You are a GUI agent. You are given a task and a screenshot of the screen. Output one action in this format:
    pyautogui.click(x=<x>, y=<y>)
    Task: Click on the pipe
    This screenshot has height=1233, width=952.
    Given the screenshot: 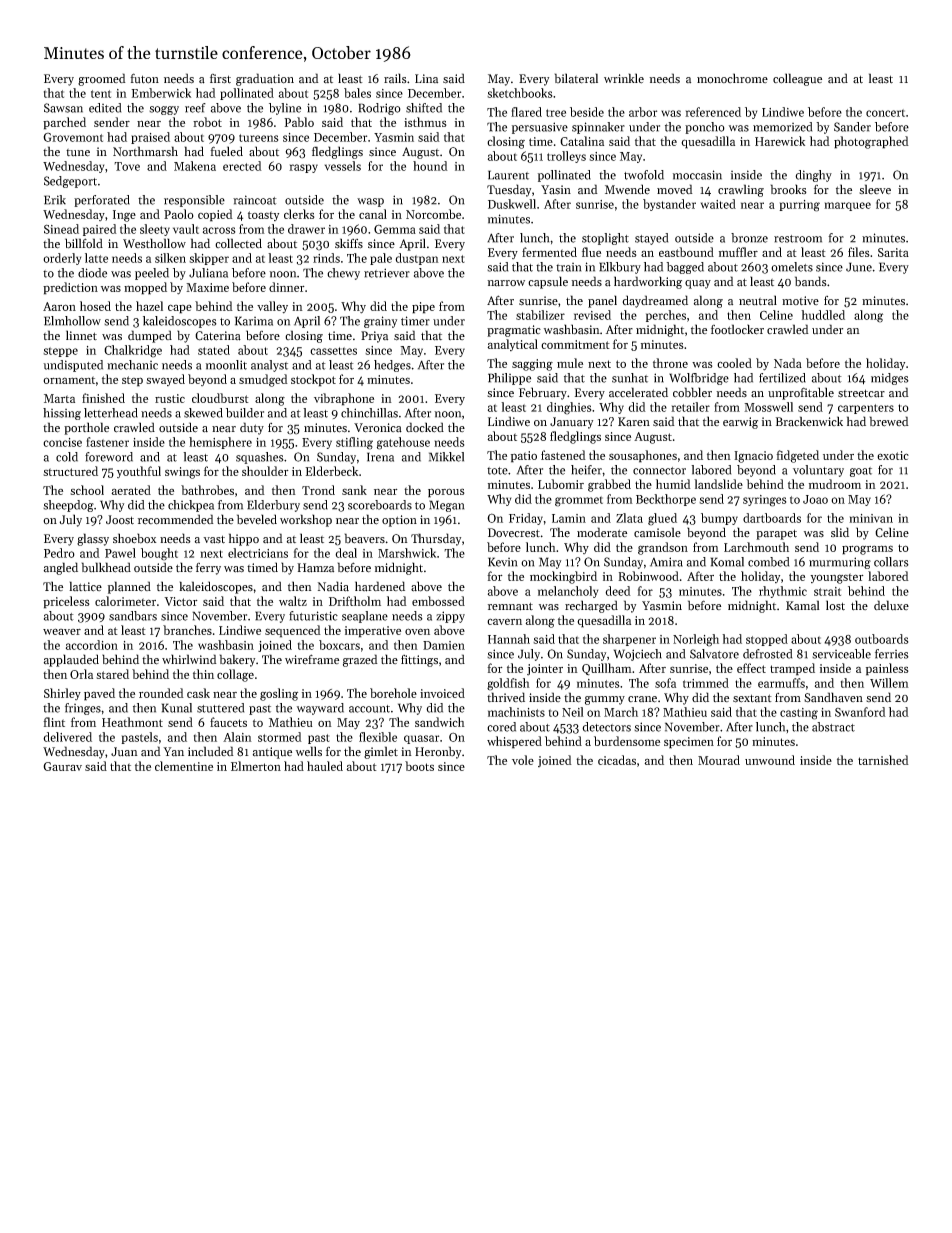 What is the action you would take?
    pyautogui.click(x=423, y=308)
